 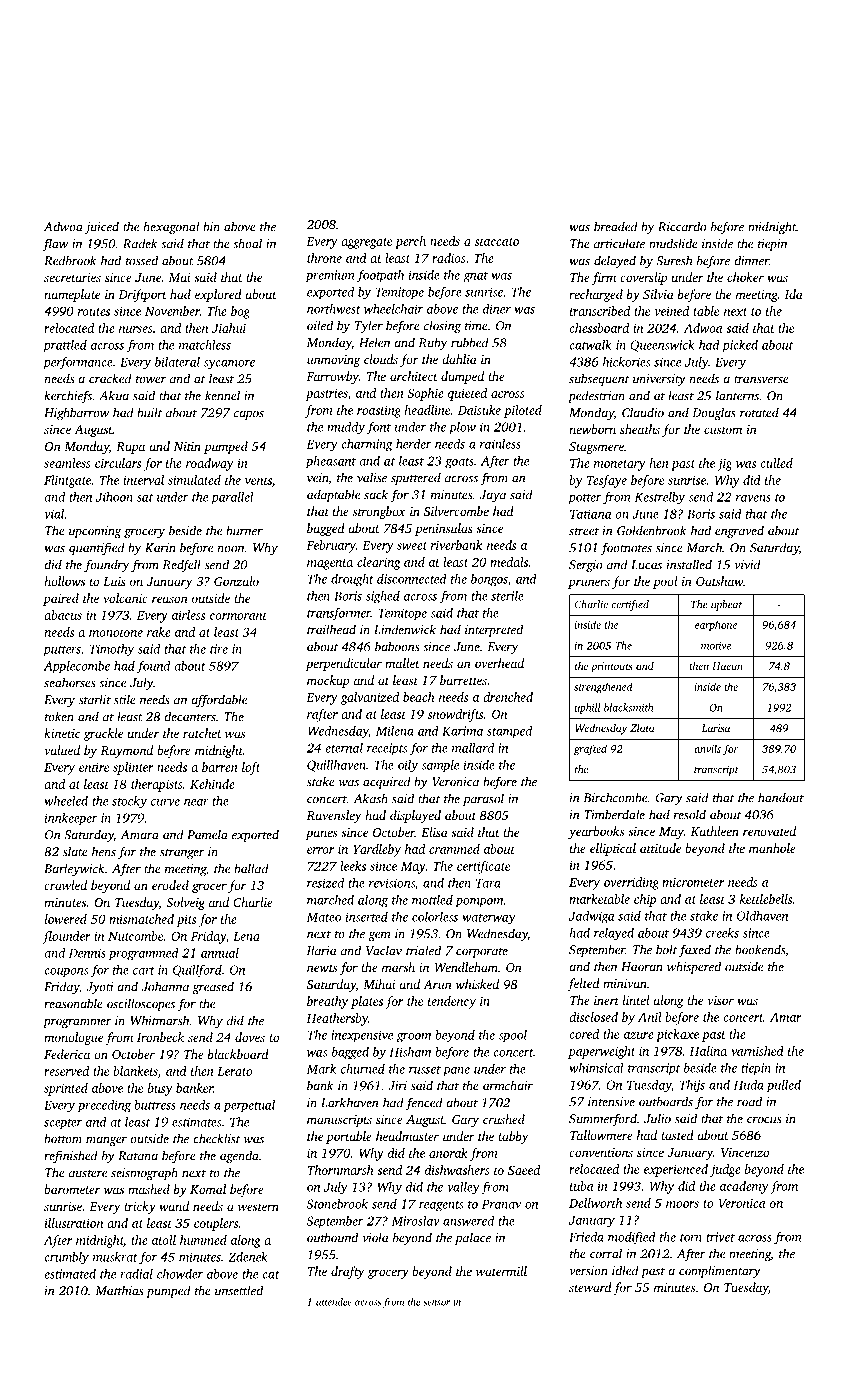 What do you see at coordinates (615, 797) in the screenshot?
I see `Birchcombe` at bounding box center [615, 797].
